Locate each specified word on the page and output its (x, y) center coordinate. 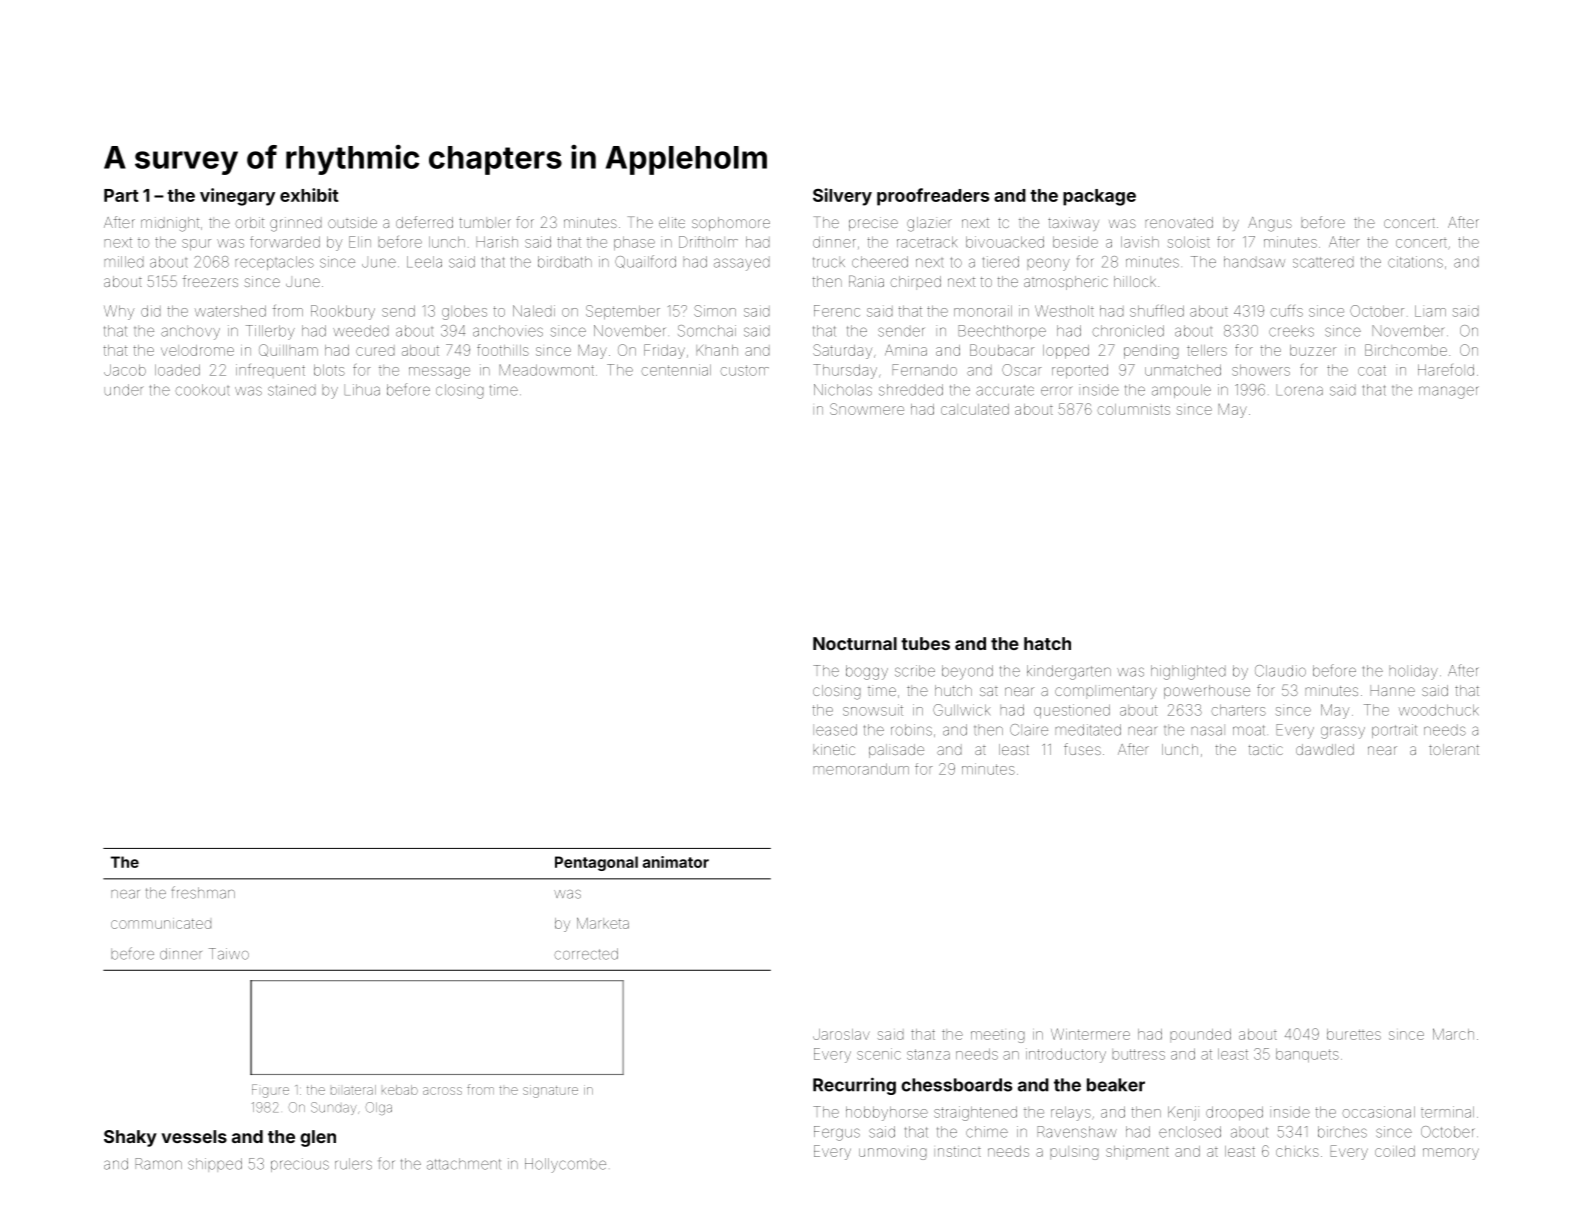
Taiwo (229, 954)
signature (550, 1091)
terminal (1447, 1112)
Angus (1270, 224)
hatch (1047, 643)
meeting (998, 1037)
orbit (249, 222)
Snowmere (867, 409)
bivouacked (1005, 242)
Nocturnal (855, 643)
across (442, 1091)
